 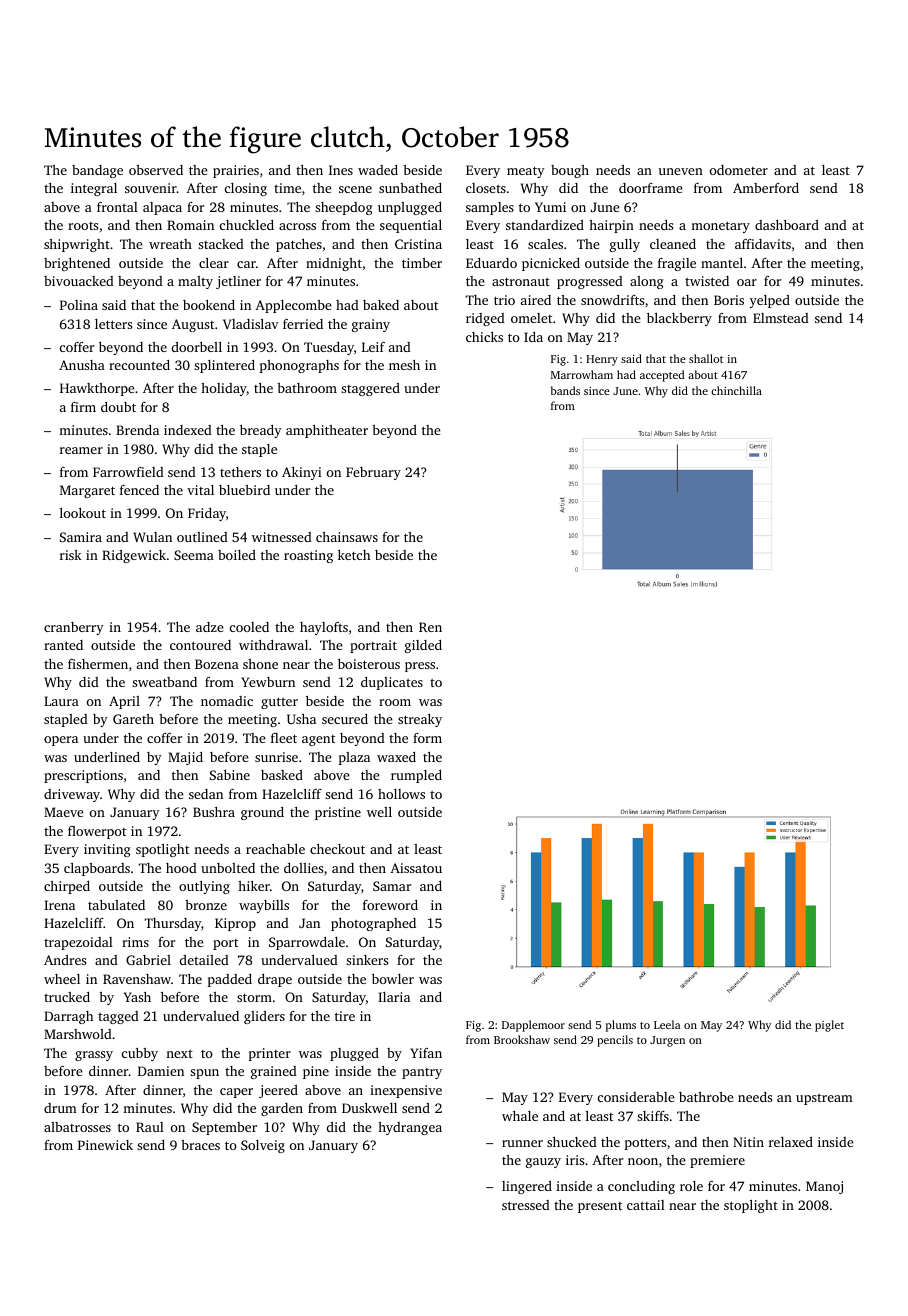 I want to click on wheel, so click(x=62, y=979).
